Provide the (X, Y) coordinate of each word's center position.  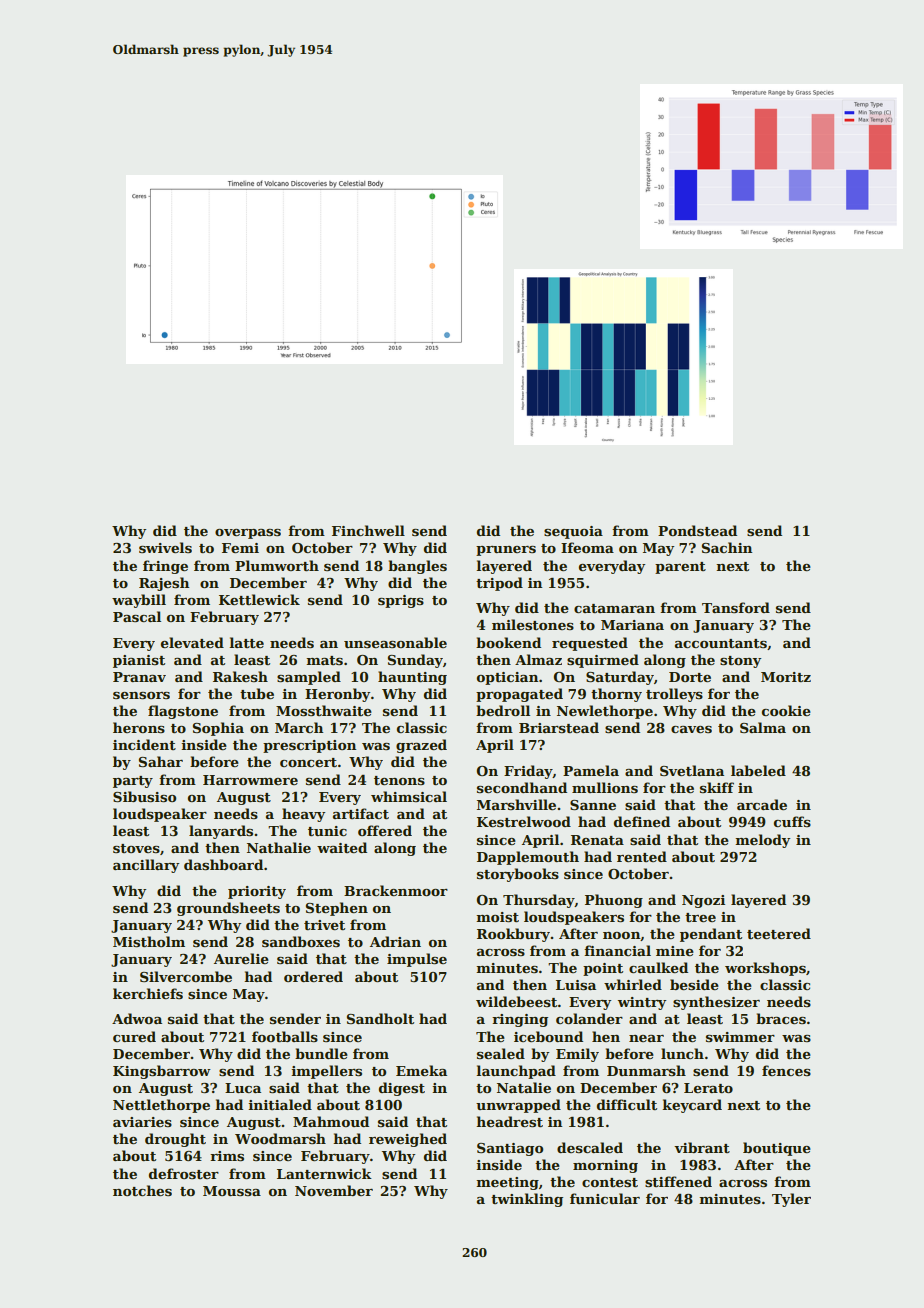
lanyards (221, 832)
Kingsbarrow (162, 1072)
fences (786, 1070)
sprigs (401, 601)
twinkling (527, 1200)
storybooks (518, 875)
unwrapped (518, 1106)
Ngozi (703, 901)
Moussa (232, 1191)
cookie (786, 710)
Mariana (632, 625)
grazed (421, 746)
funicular (605, 1198)
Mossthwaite (324, 710)
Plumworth (277, 565)
